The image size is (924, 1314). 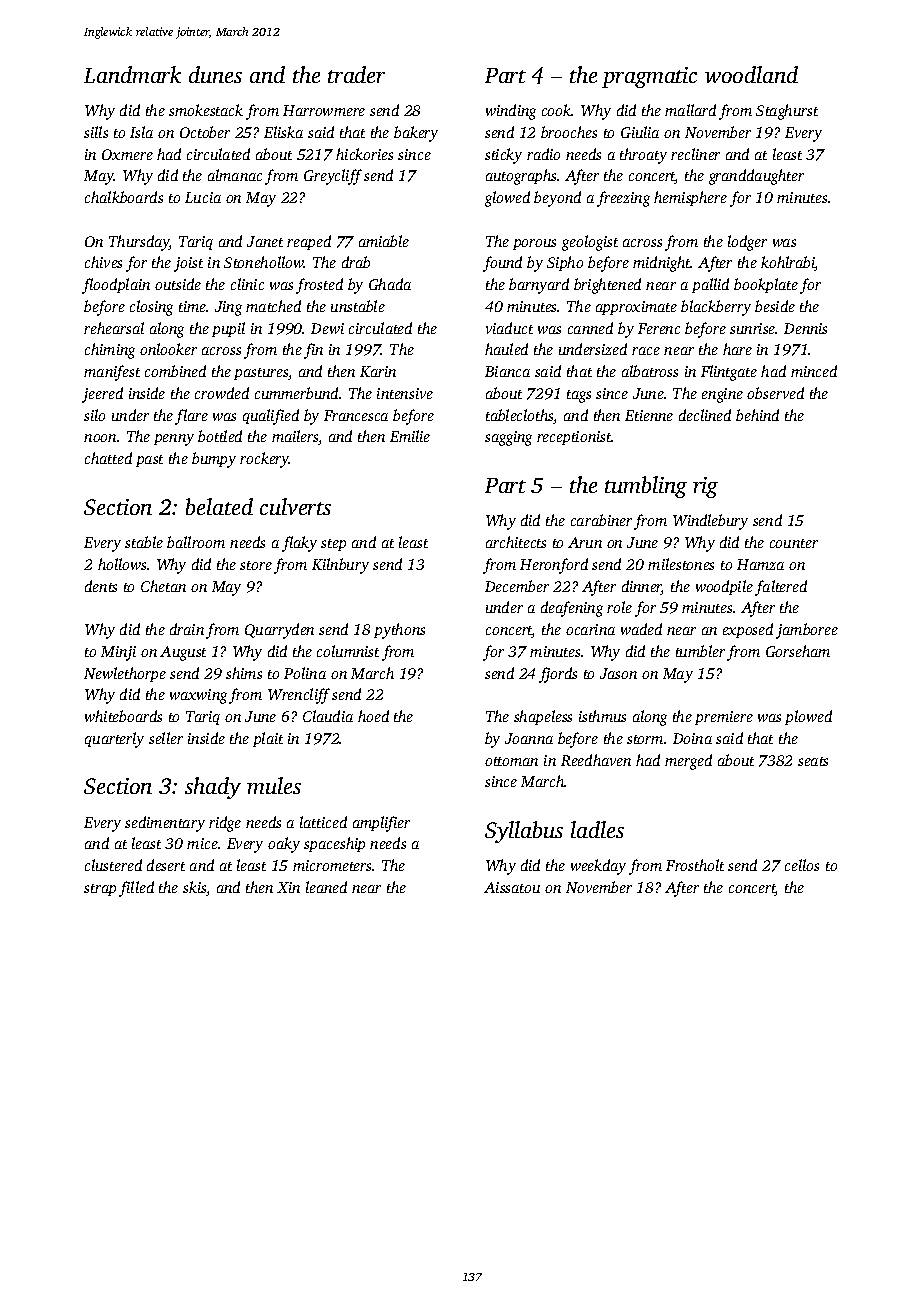 What do you see at coordinates (235, 175) in the image?
I see `almanac` at bounding box center [235, 175].
